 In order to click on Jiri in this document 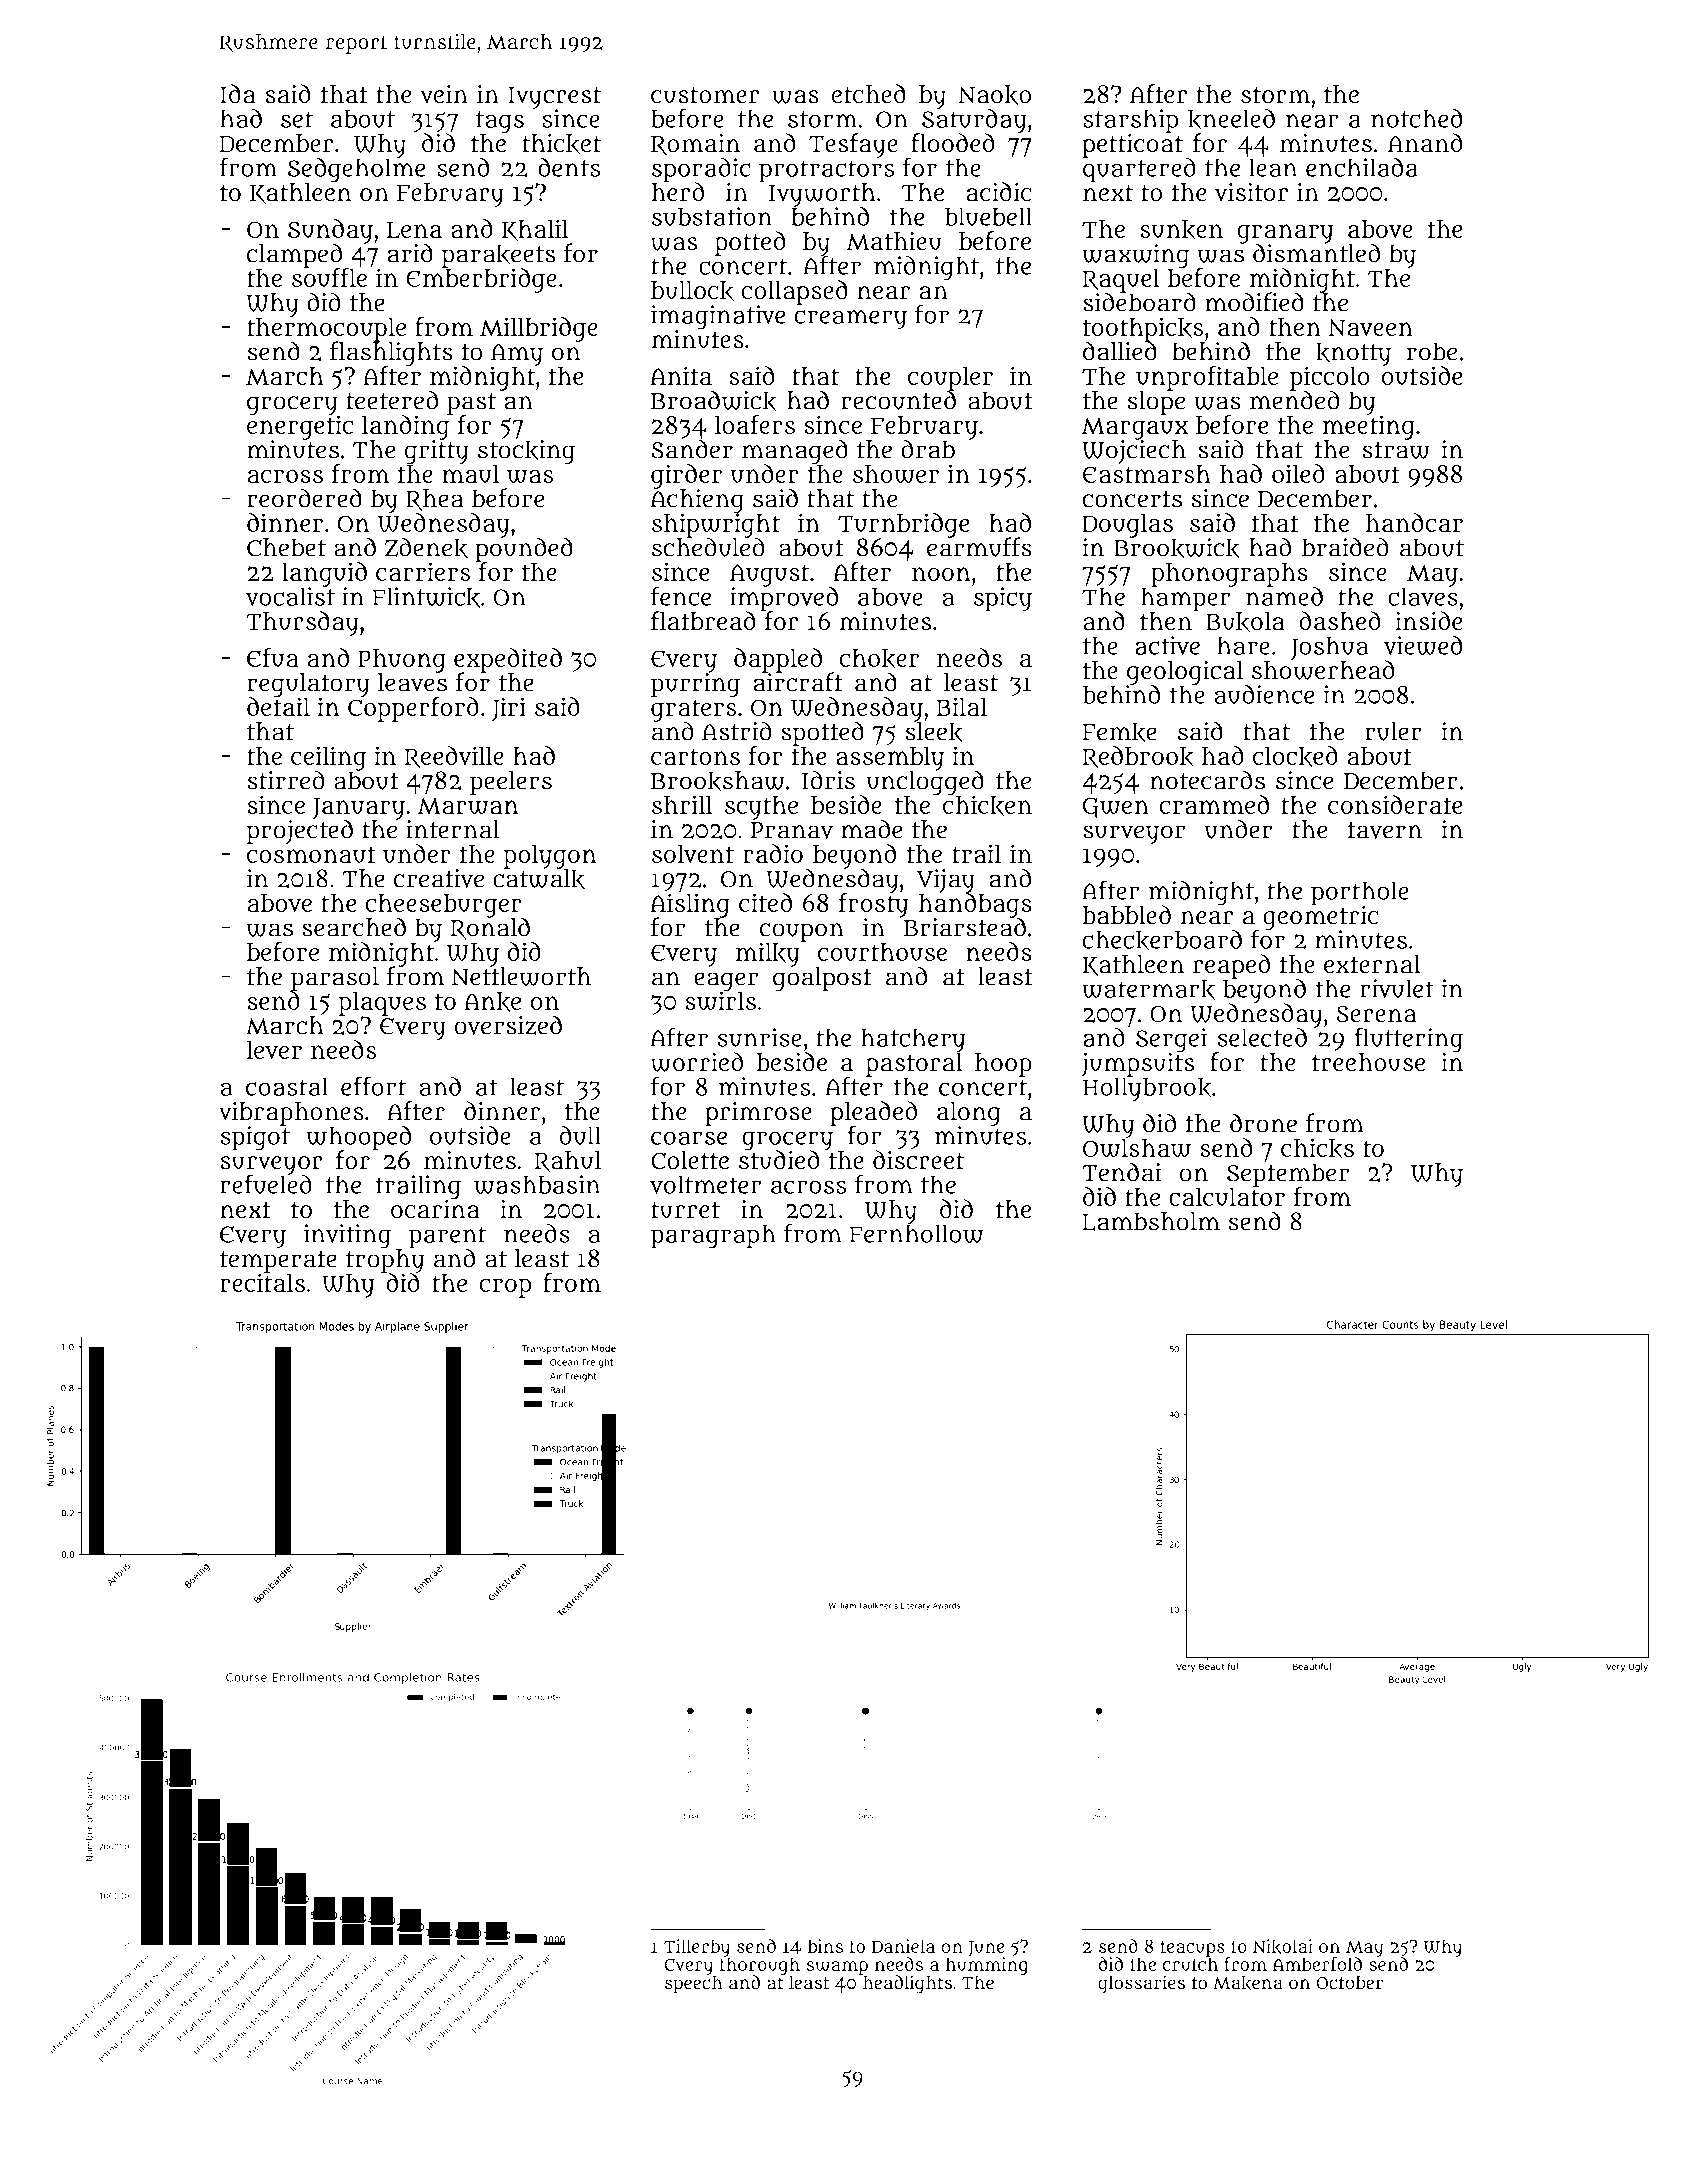, I will do `click(509, 709)`.
